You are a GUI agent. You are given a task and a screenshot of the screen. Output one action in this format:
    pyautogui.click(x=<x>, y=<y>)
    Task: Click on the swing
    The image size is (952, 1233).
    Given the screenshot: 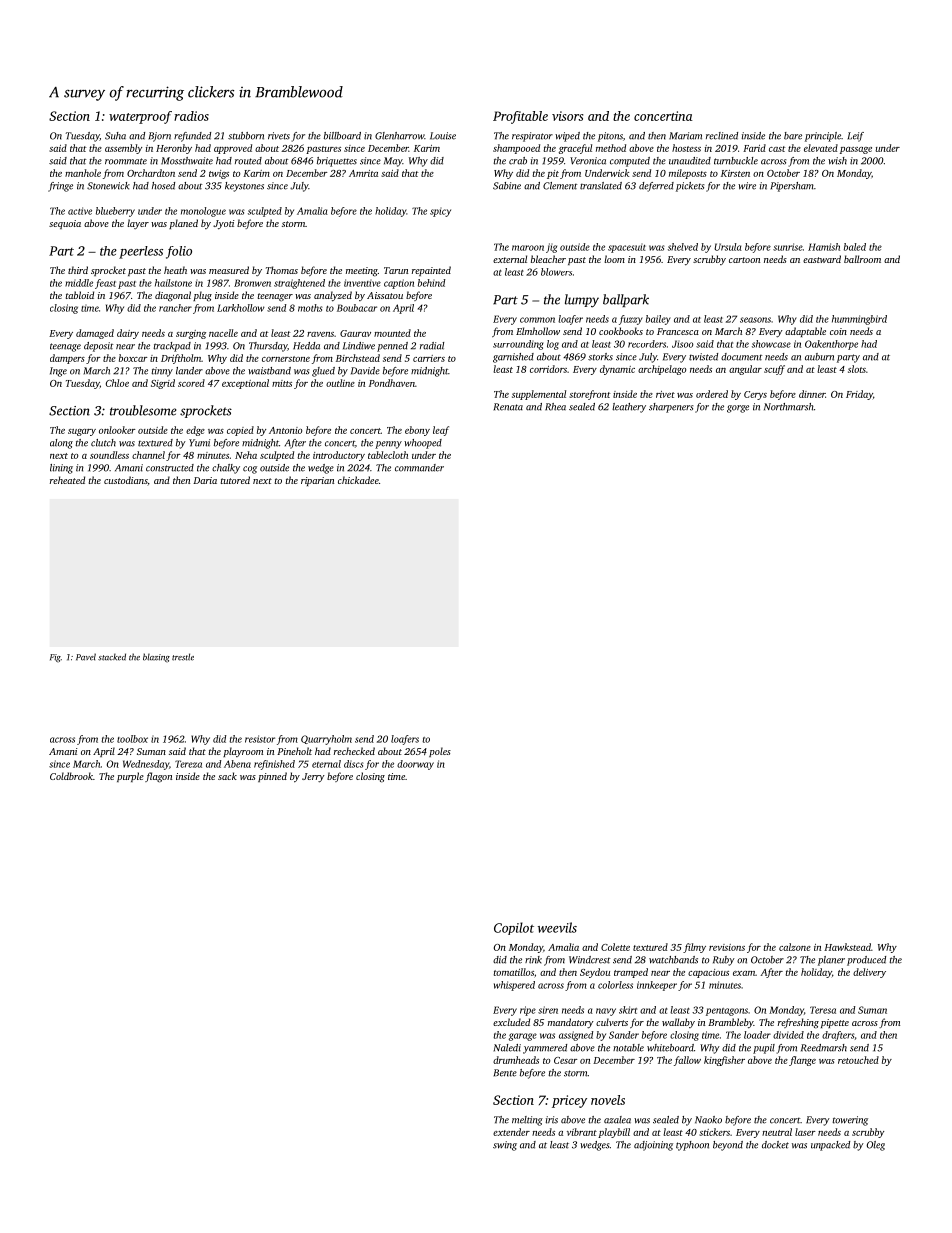 What is the action you would take?
    pyautogui.click(x=505, y=1146)
